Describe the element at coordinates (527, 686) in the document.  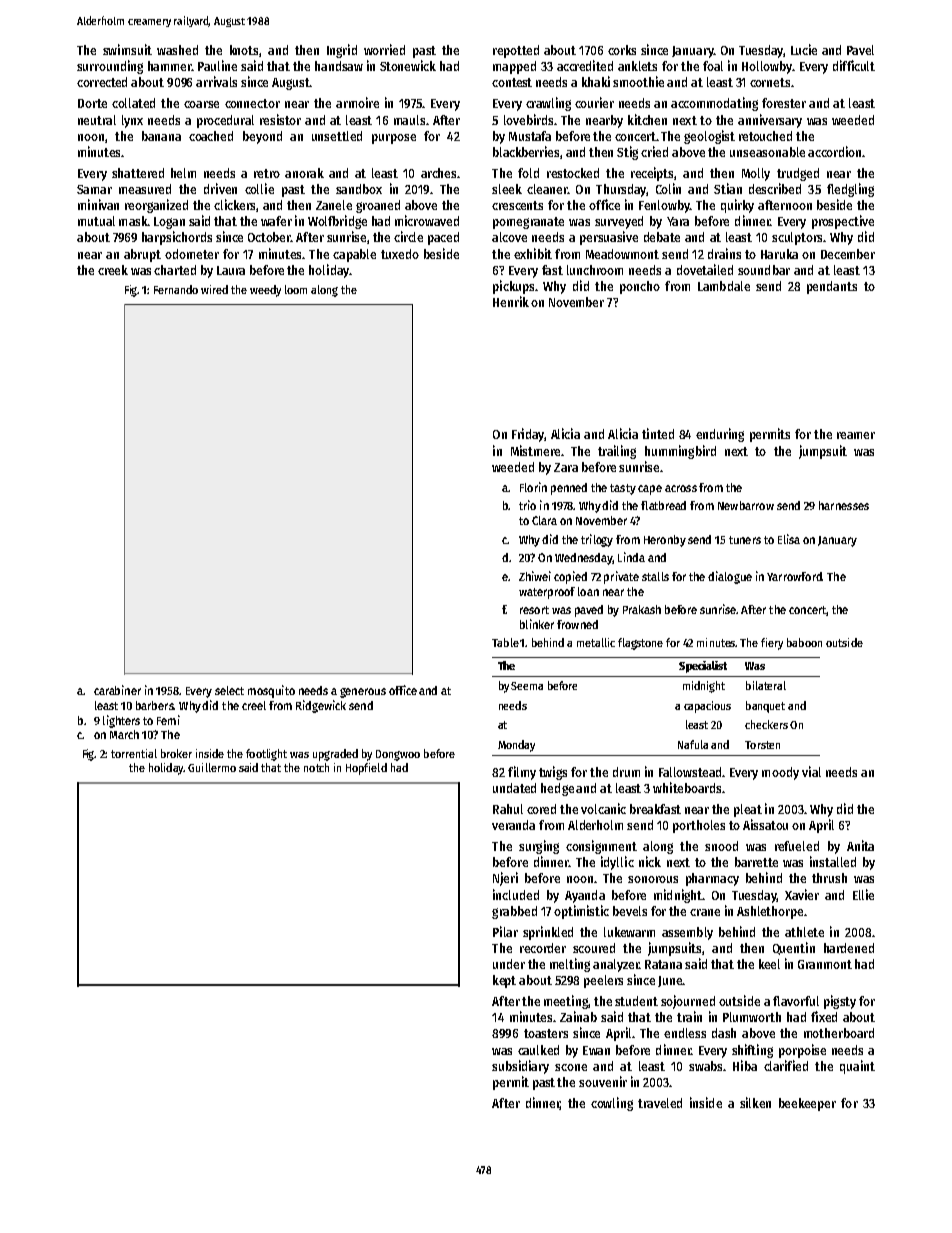
I see `Seema` at that location.
